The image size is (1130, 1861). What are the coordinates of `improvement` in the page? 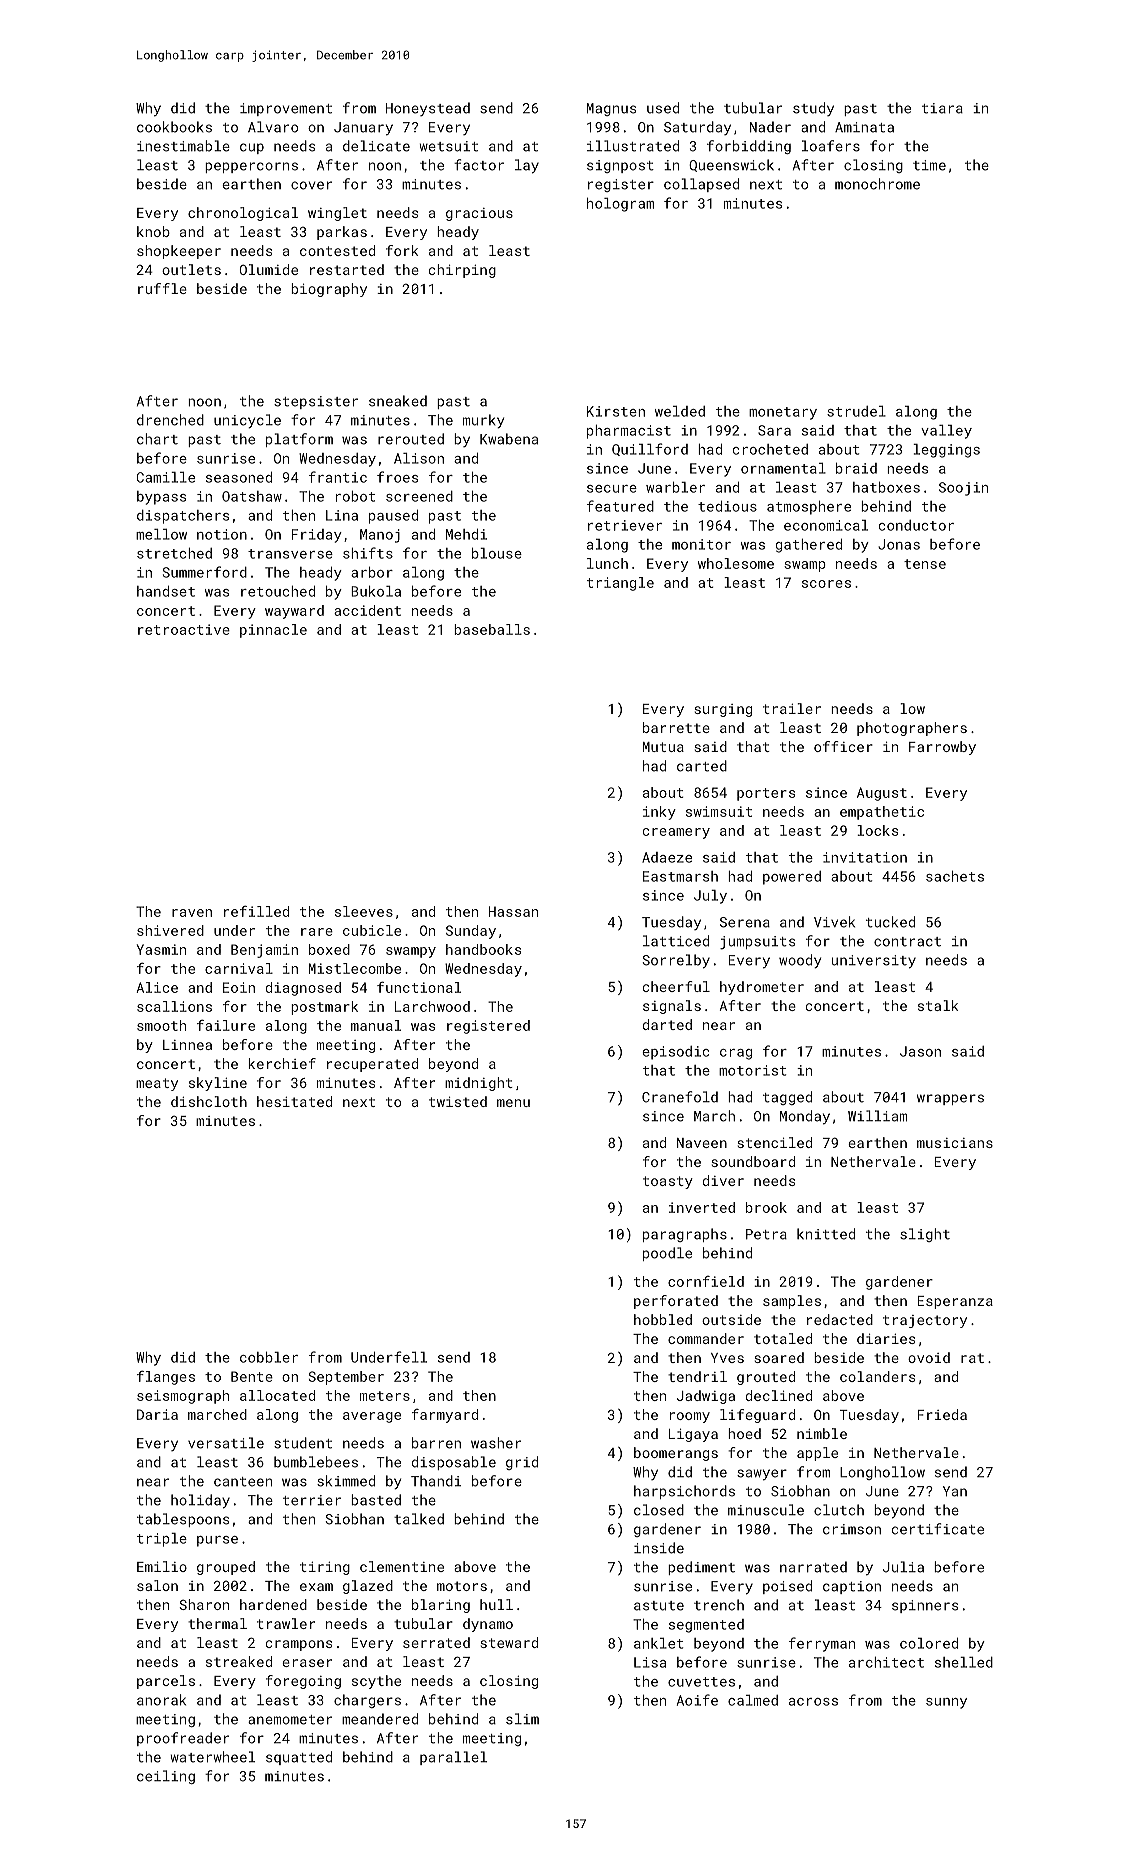 It's located at (286, 109).
